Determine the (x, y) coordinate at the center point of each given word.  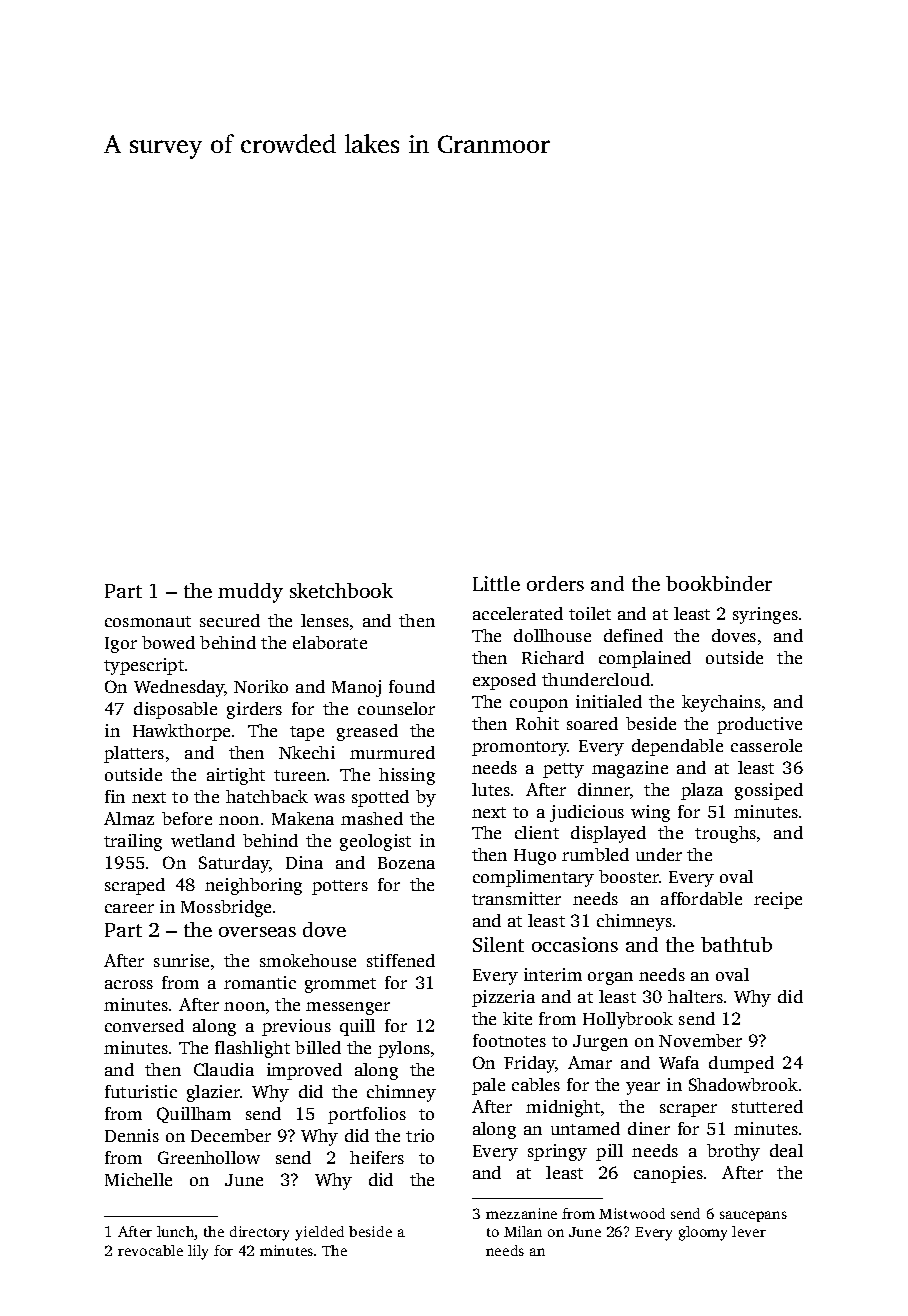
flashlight (252, 1049)
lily (198, 1252)
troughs (725, 834)
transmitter (516, 898)
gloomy (703, 1233)
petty (563, 770)
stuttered (767, 1106)
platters (134, 754)
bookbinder (719, 583)
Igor (121, 645)
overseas (257, 932)
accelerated (518, 613)
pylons (404, 1049)
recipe (778, 900)
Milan (523, 1231)
